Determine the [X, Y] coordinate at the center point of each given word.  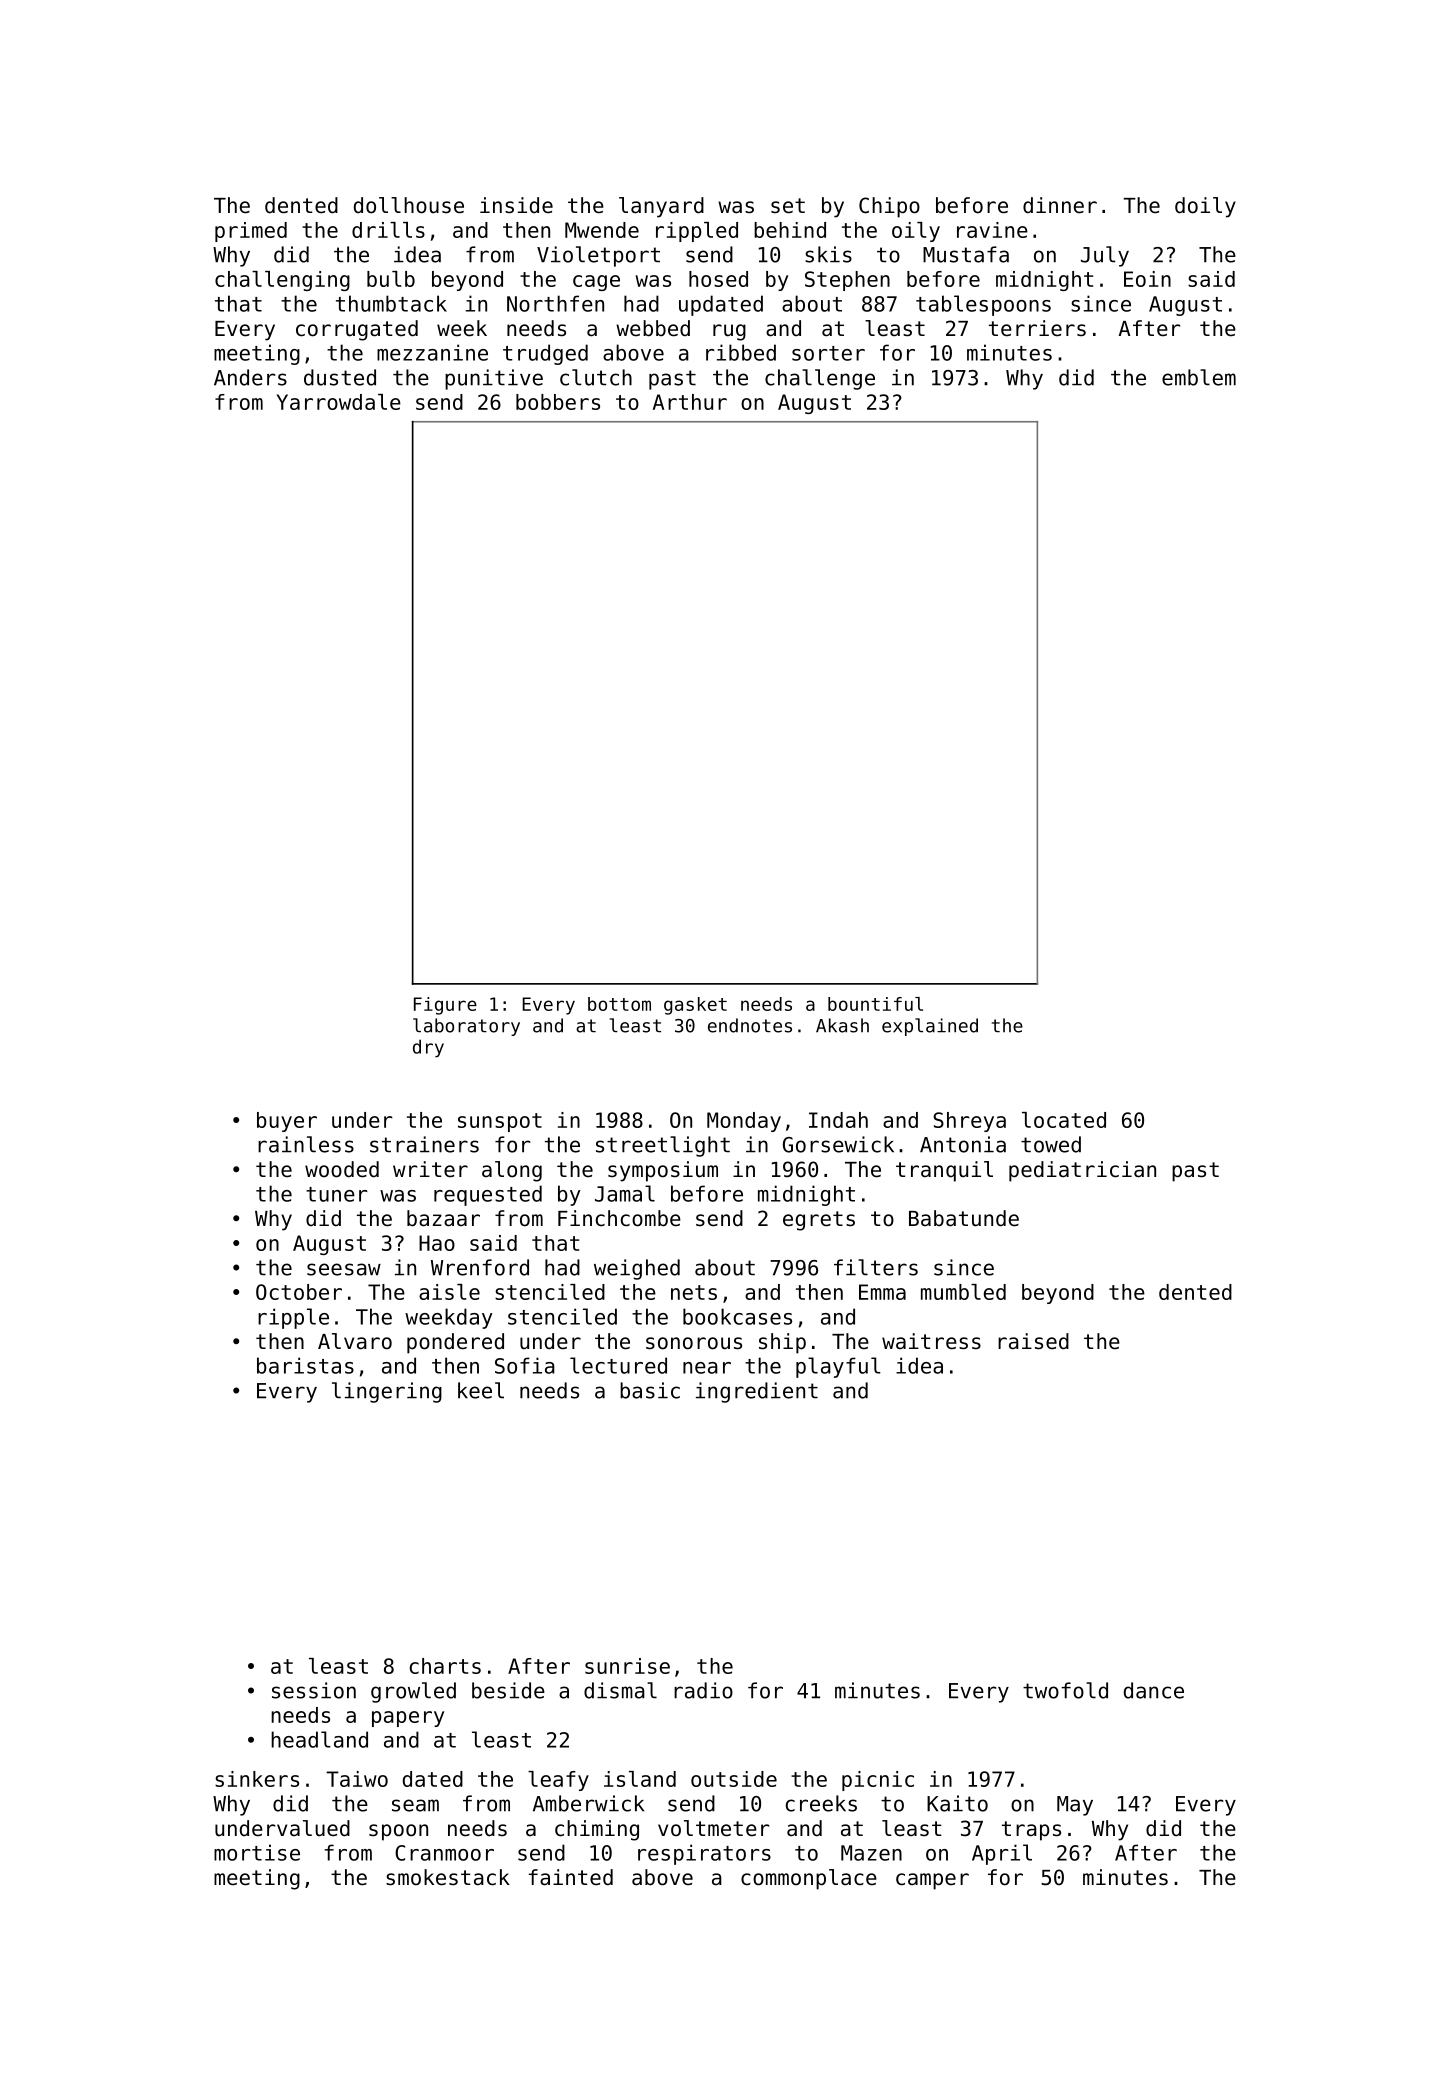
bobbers [558, 402]
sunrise [627, 1666]
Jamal [625, 1193]
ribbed [741, 352]
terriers [1037, 328]
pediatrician [1082, 1171]
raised [1033, 1341]
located [1064, 1120]
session [314, 1690]
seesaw [344, 1269]
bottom [619, 1004]
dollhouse [409, 205]
